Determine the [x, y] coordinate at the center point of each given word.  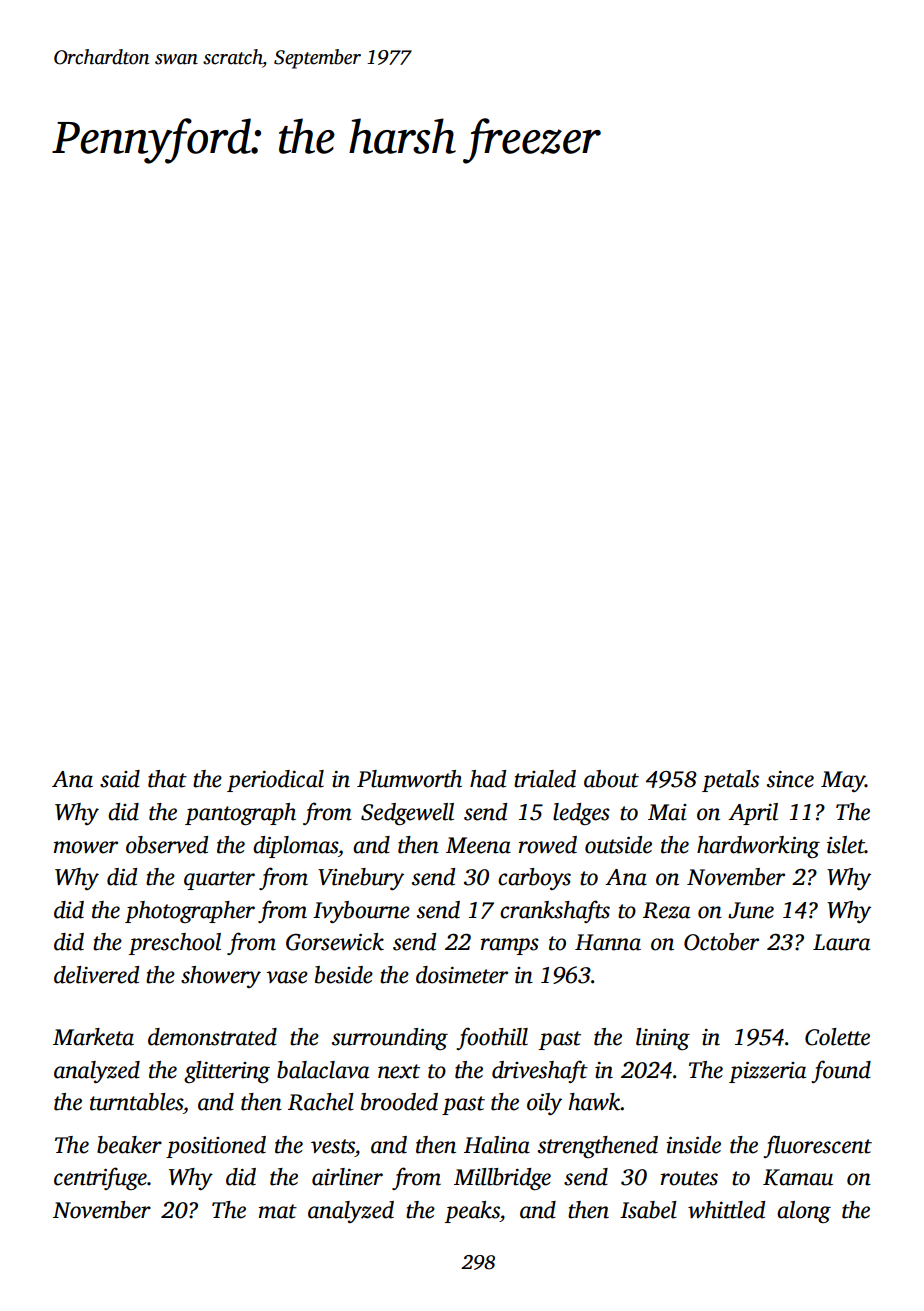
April [753, 814]
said [120, 779]
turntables [136, 1102]
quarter [219, 880]
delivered [96, 975]
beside [344, 975]
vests [333, 1146]
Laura [841, 942]
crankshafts [555, 911]
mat [278, 1211]
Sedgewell [407, 814]
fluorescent [817, 1146]
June [751, 910]
